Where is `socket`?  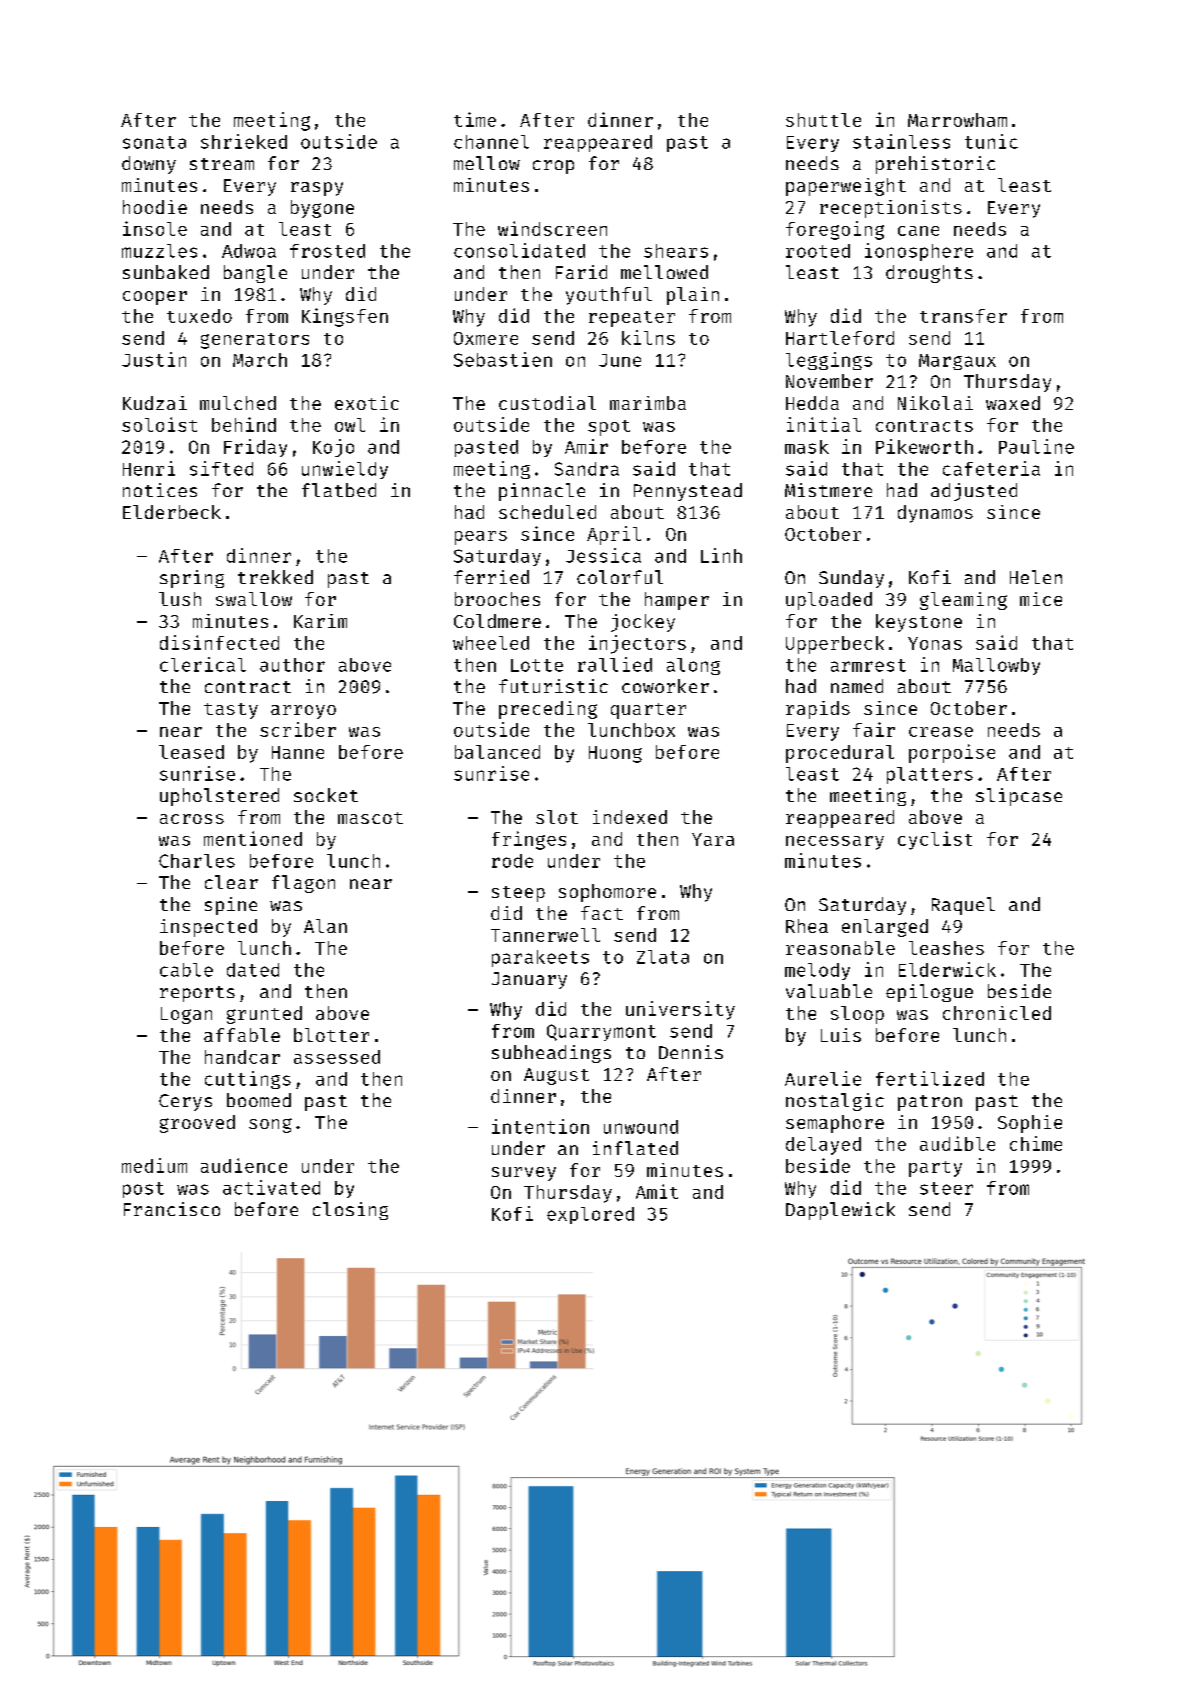 socket is located at coordinates (326, 795).
